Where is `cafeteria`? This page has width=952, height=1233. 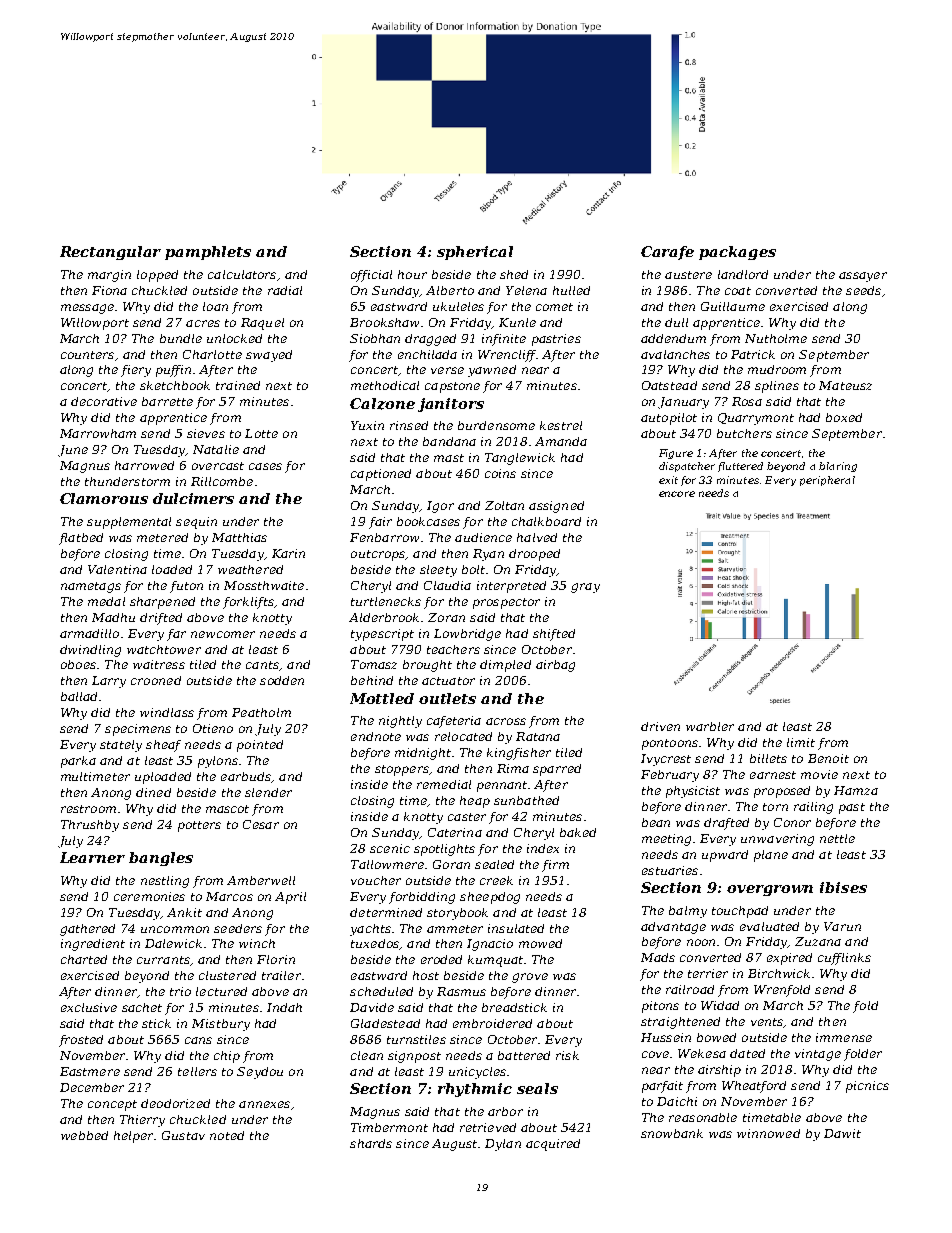 cafeteria is located at coordinates (454, 722).
